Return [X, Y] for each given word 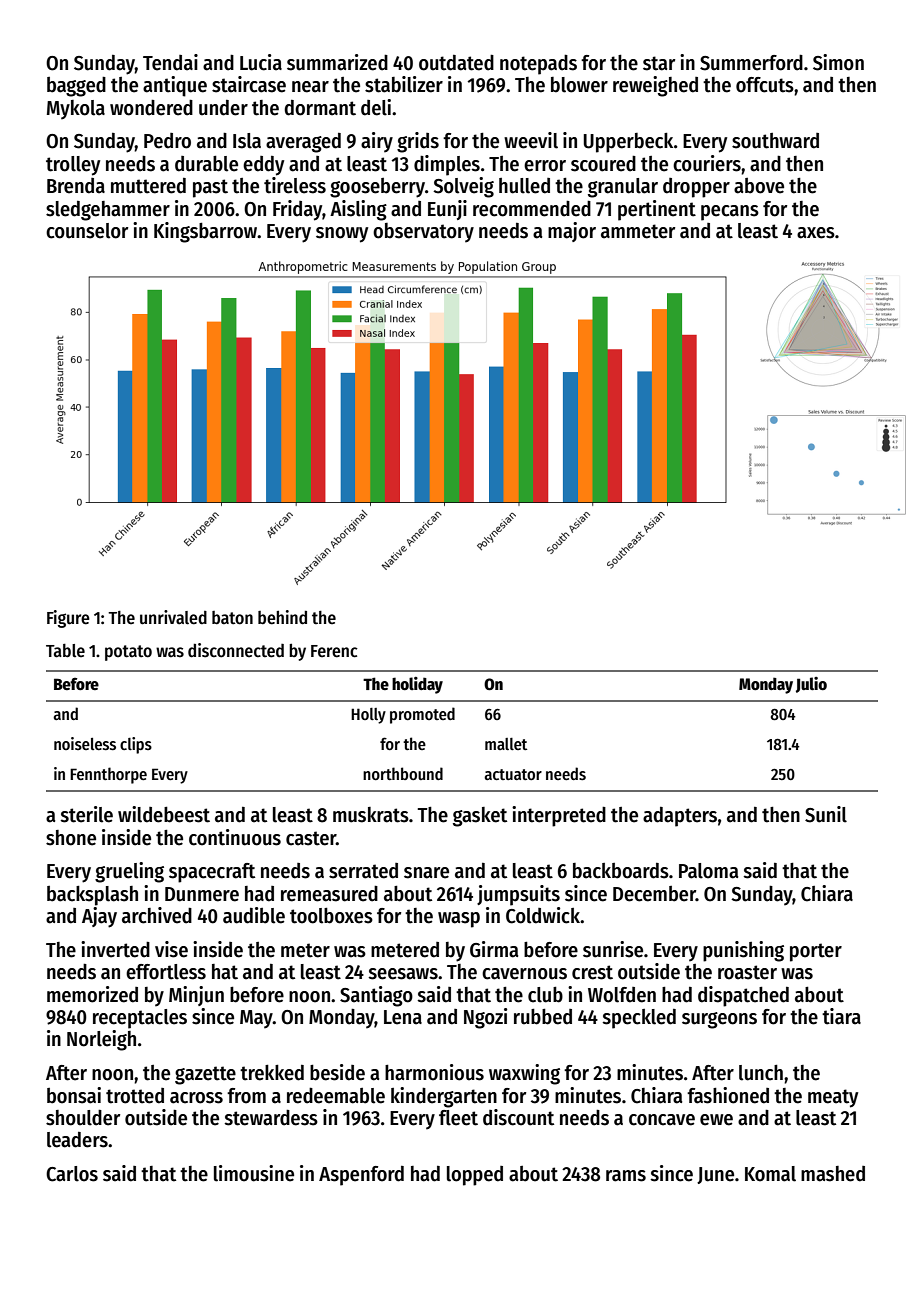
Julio [811, 685]
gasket [480, 817]
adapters [680, 817]
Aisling [358, 210]
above [759, 186]
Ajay [99, 917]
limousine [254, 1173]
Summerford [751, 63]
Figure [68, 619]
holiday [417, 685]
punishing [743, 951]
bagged [76, 87]
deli [376, 107]
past [210, 188]
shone [71, 838]
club [545, 995]
